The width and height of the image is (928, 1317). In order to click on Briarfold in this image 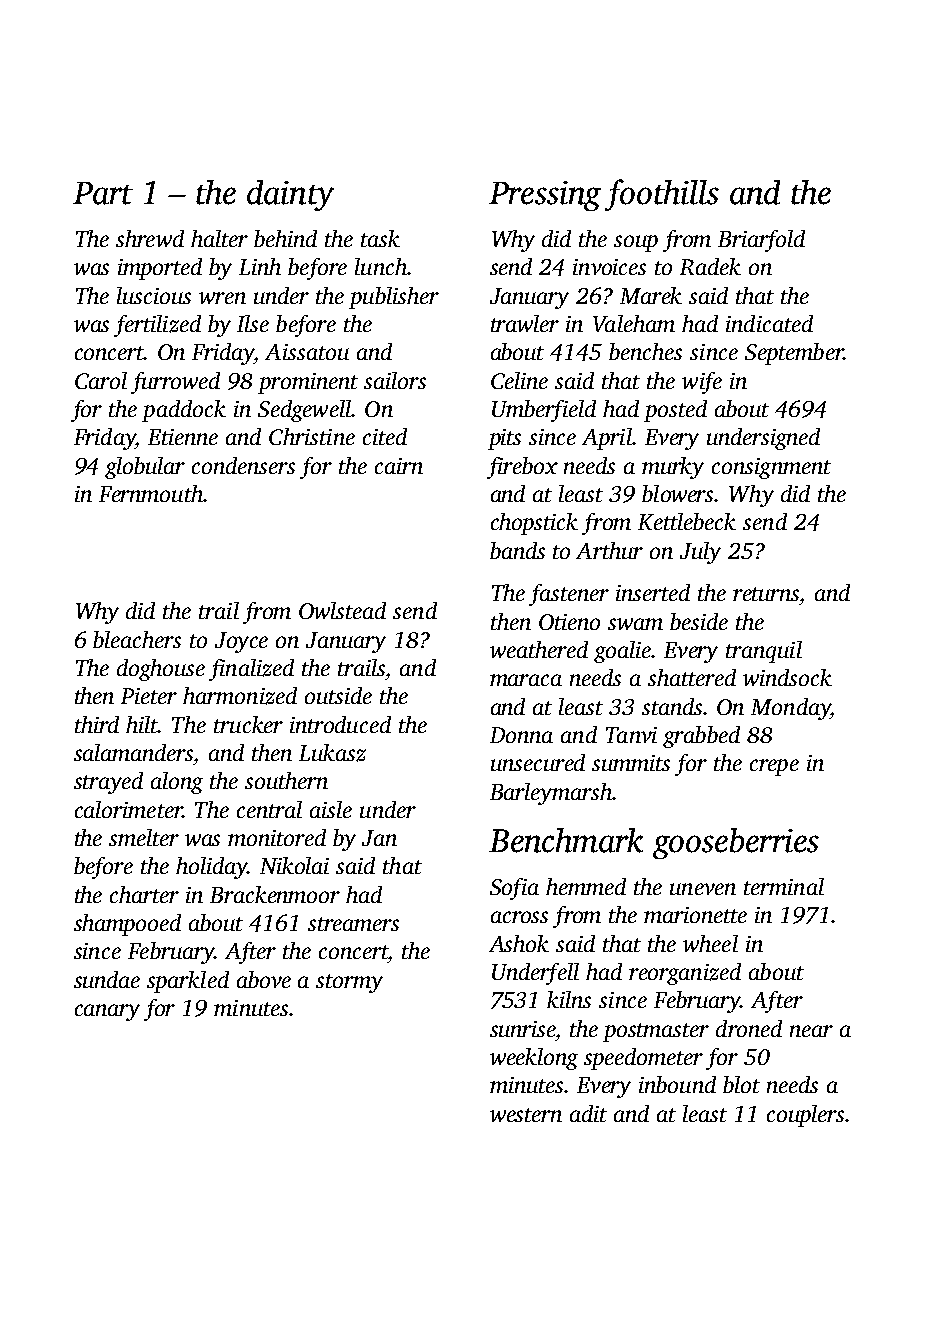, I will do `click(761, 241)`.
